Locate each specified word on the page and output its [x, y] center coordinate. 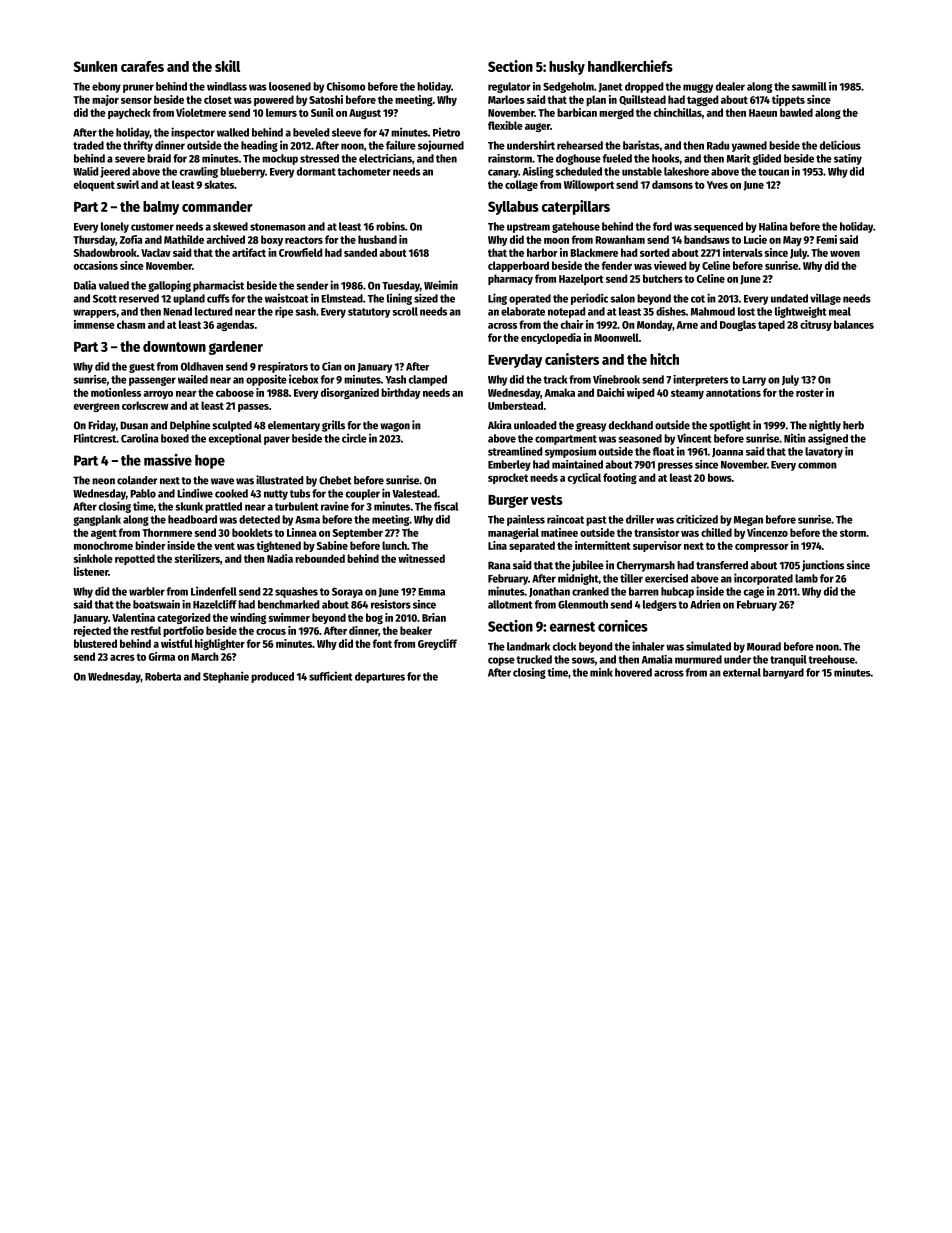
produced [272, 677]
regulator [509, 87]
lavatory [824, 452]
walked [233, 132]
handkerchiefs [630, 66]
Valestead [414, 493]
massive [168, 460]
